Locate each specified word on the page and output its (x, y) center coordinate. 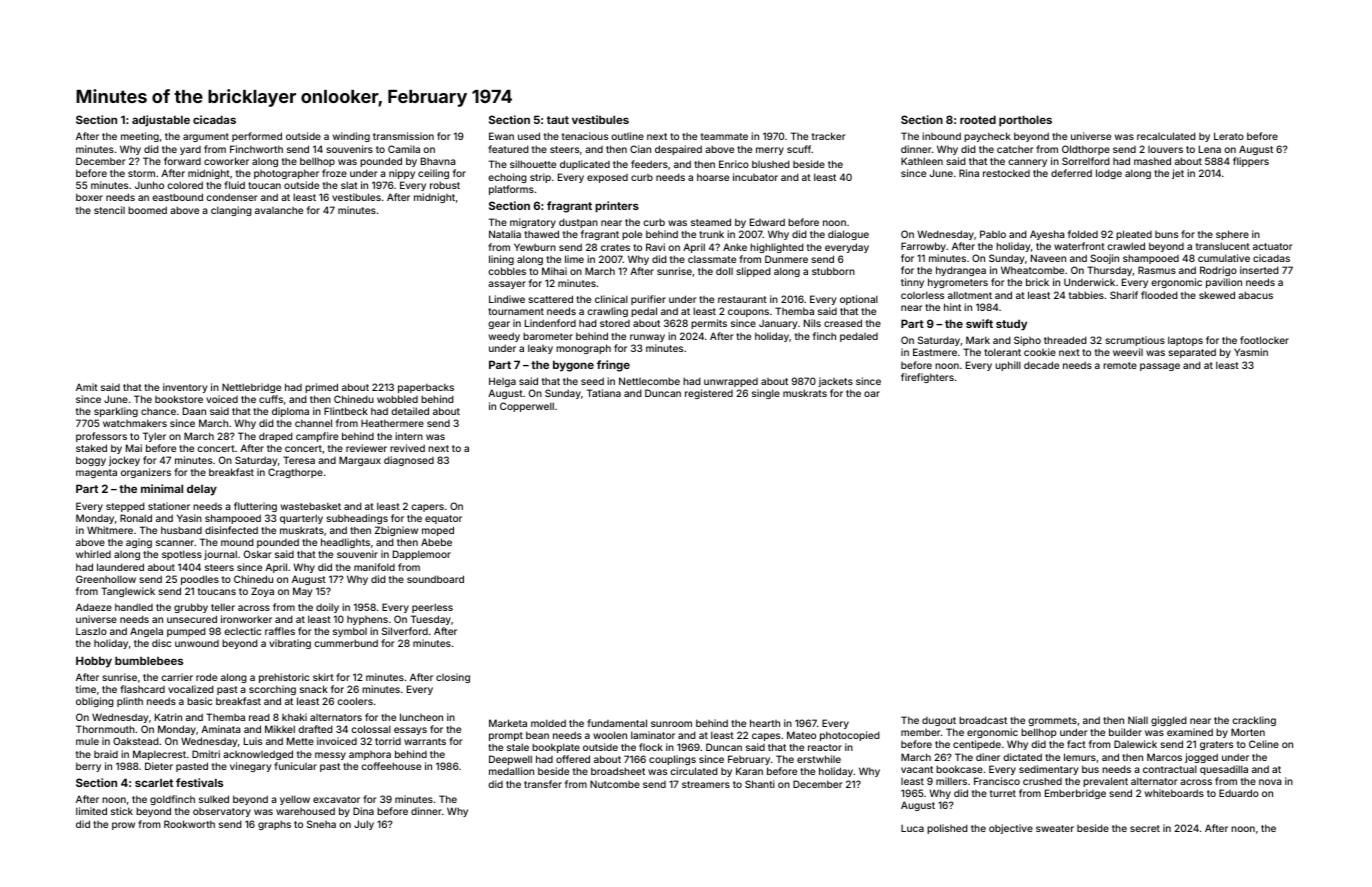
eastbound (177, 197)
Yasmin (1251, 352)
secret (1145, 828)
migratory (533, 223)
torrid (388, 741)
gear (499, 325)
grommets (1052, 721)
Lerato (1229, 136)
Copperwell (527, 407)
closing (453, 678)
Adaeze (94, 607)
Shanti (760, 784)
